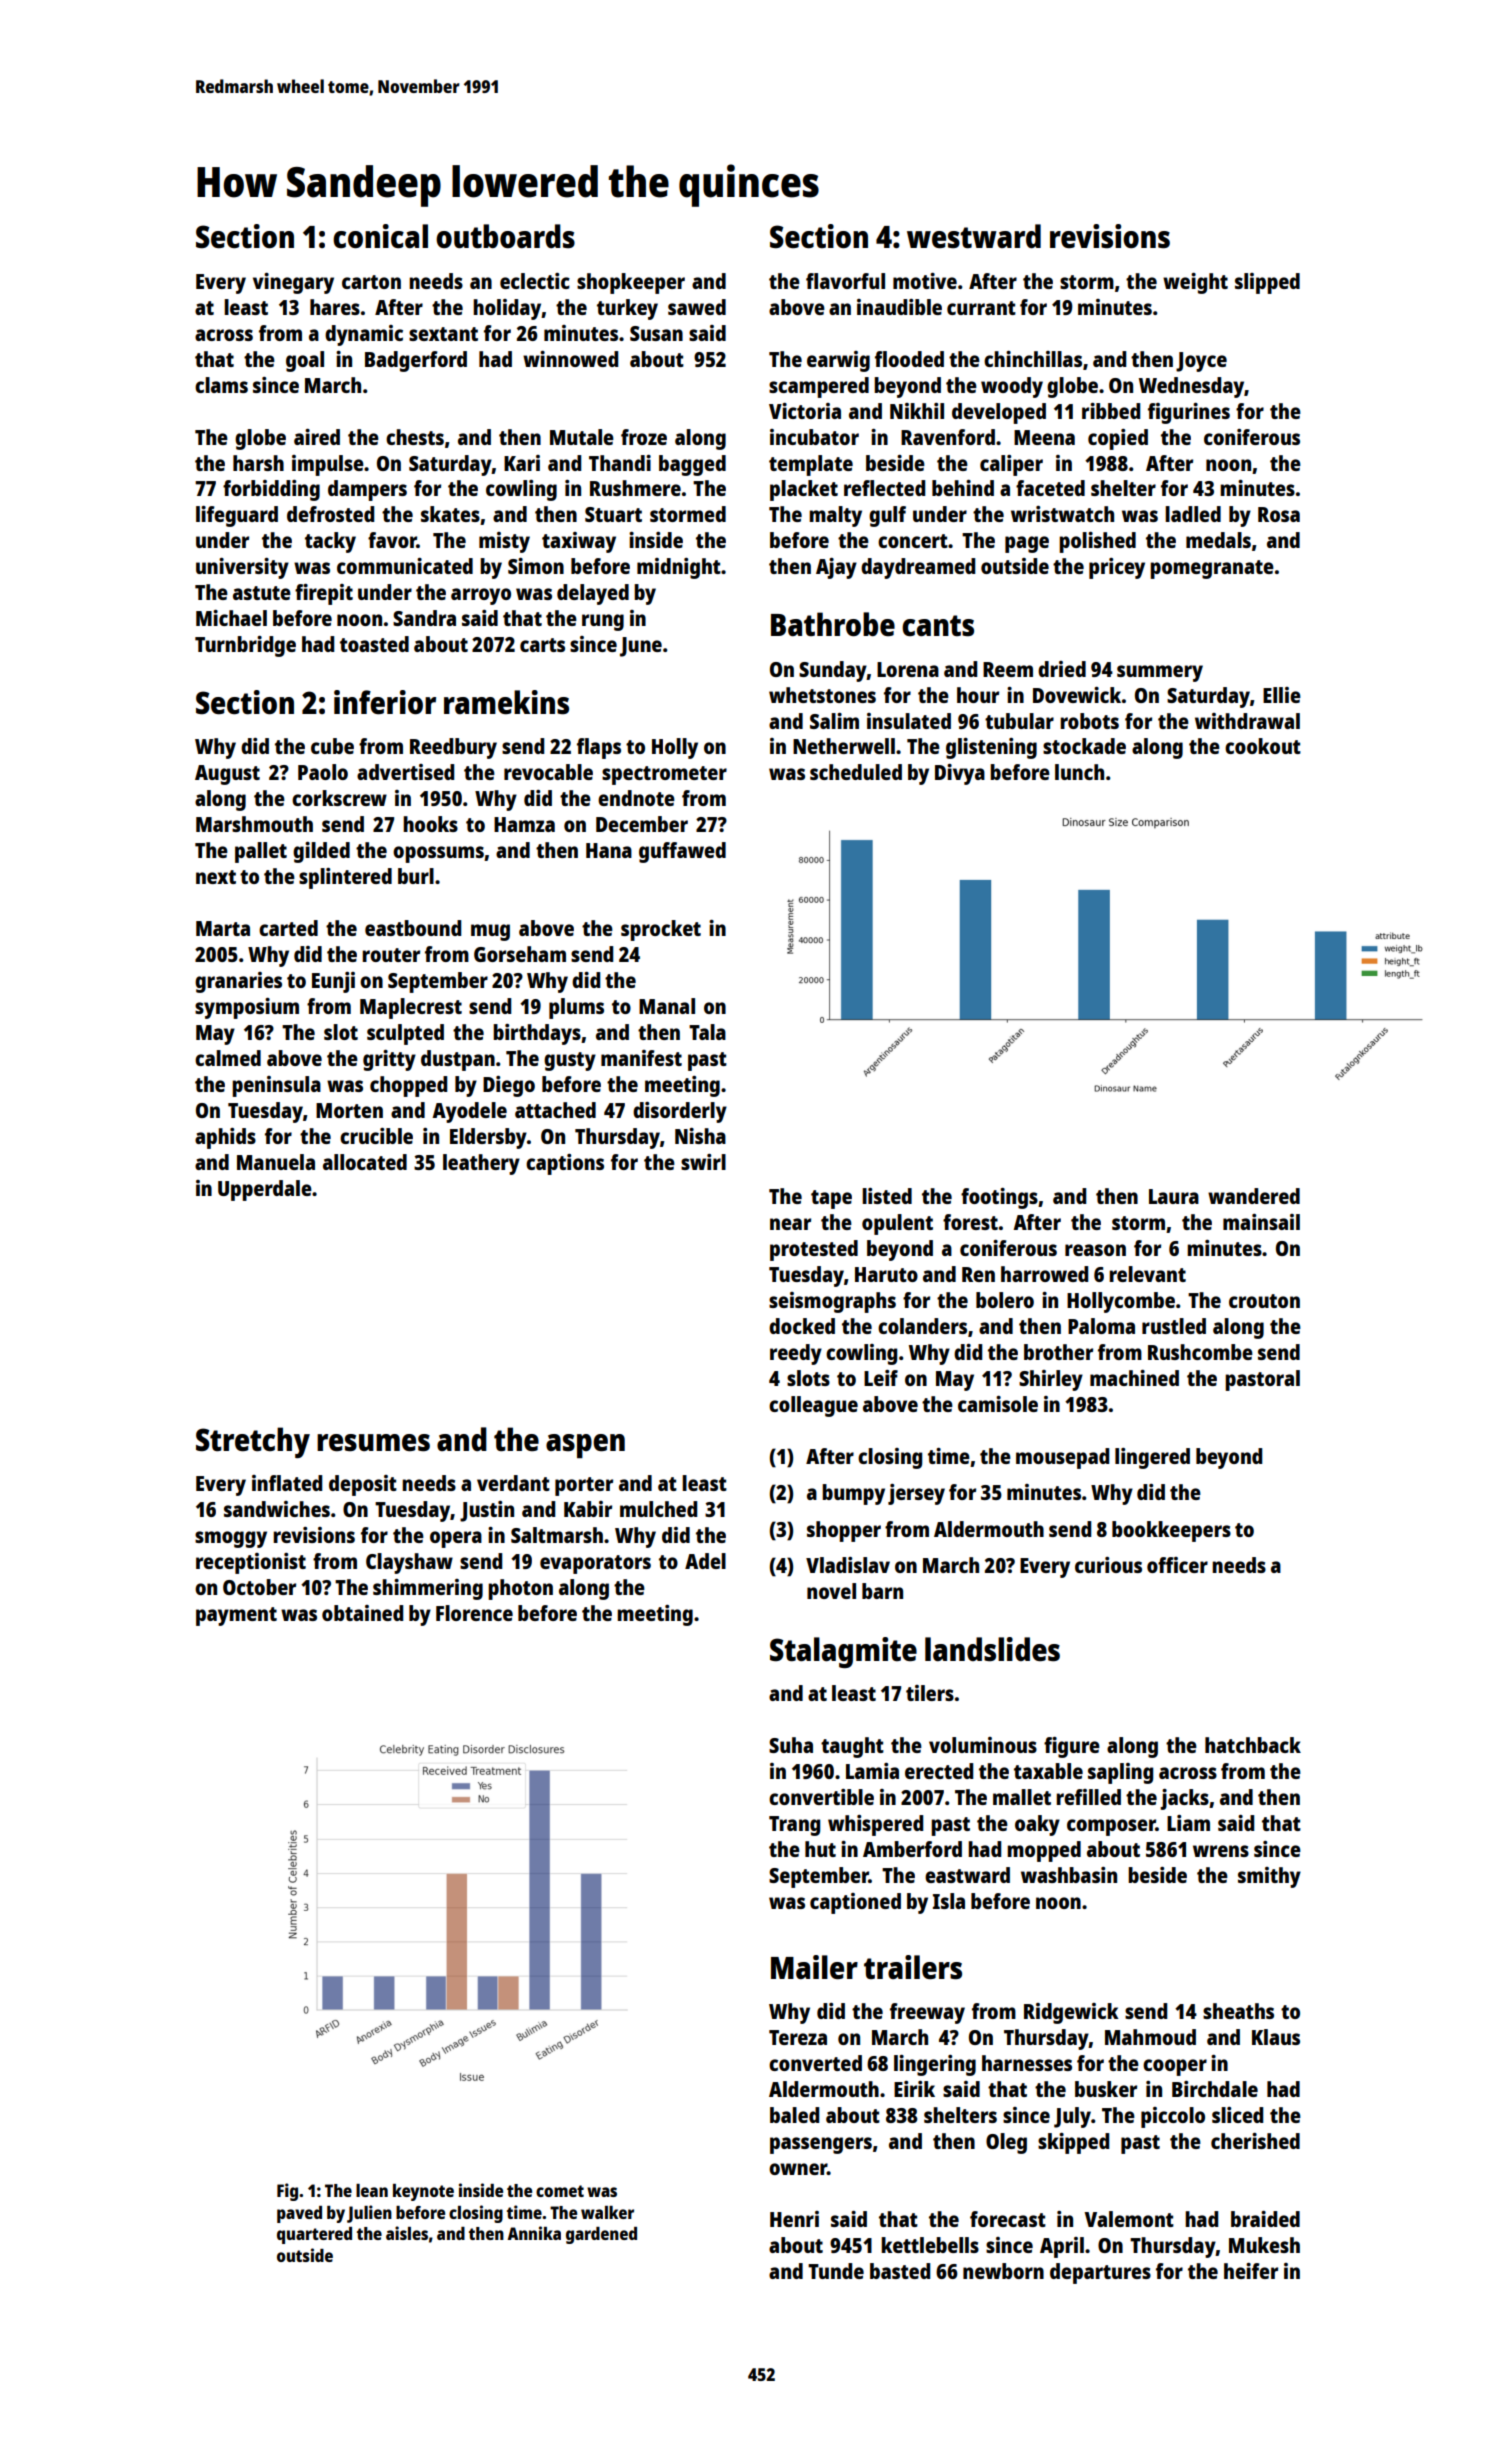 This screenshot has height=2464, width=1496. What do you see at coordinates (570, 359) in the screenshot?
I see `winnowed` at bounding box center [570, 359].
